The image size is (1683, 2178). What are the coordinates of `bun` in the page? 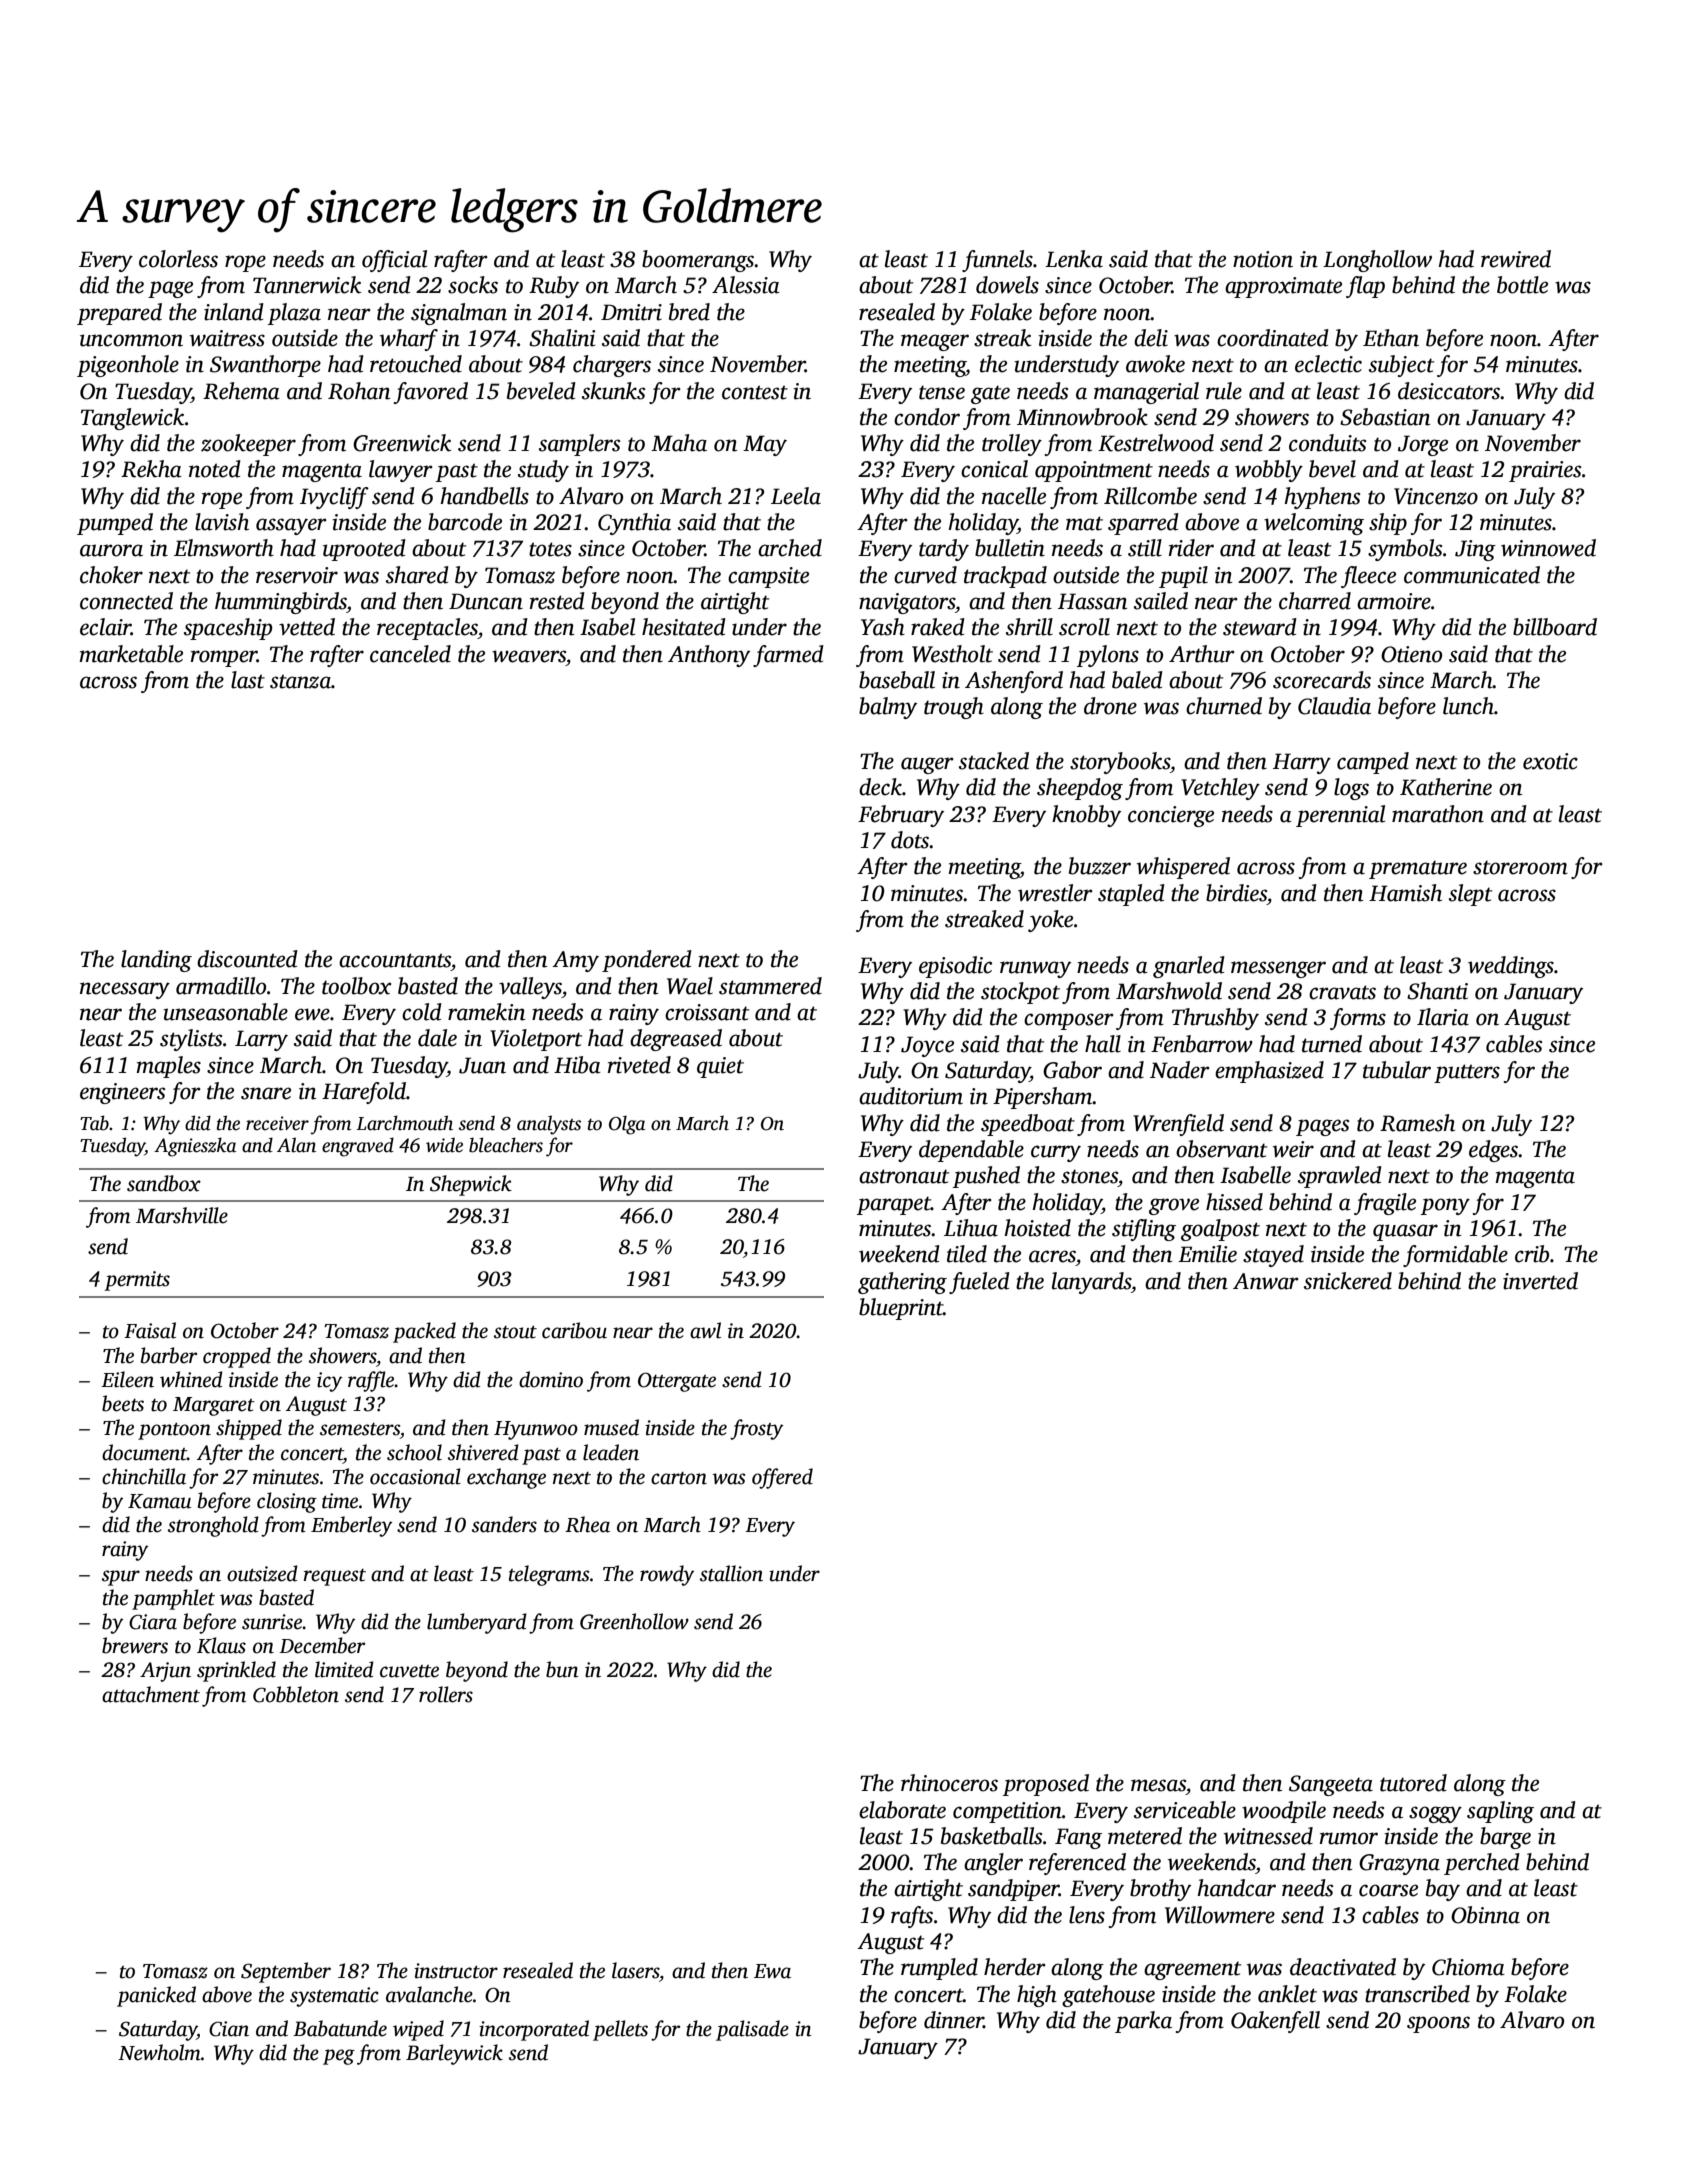 It's located at (562, 1669).
